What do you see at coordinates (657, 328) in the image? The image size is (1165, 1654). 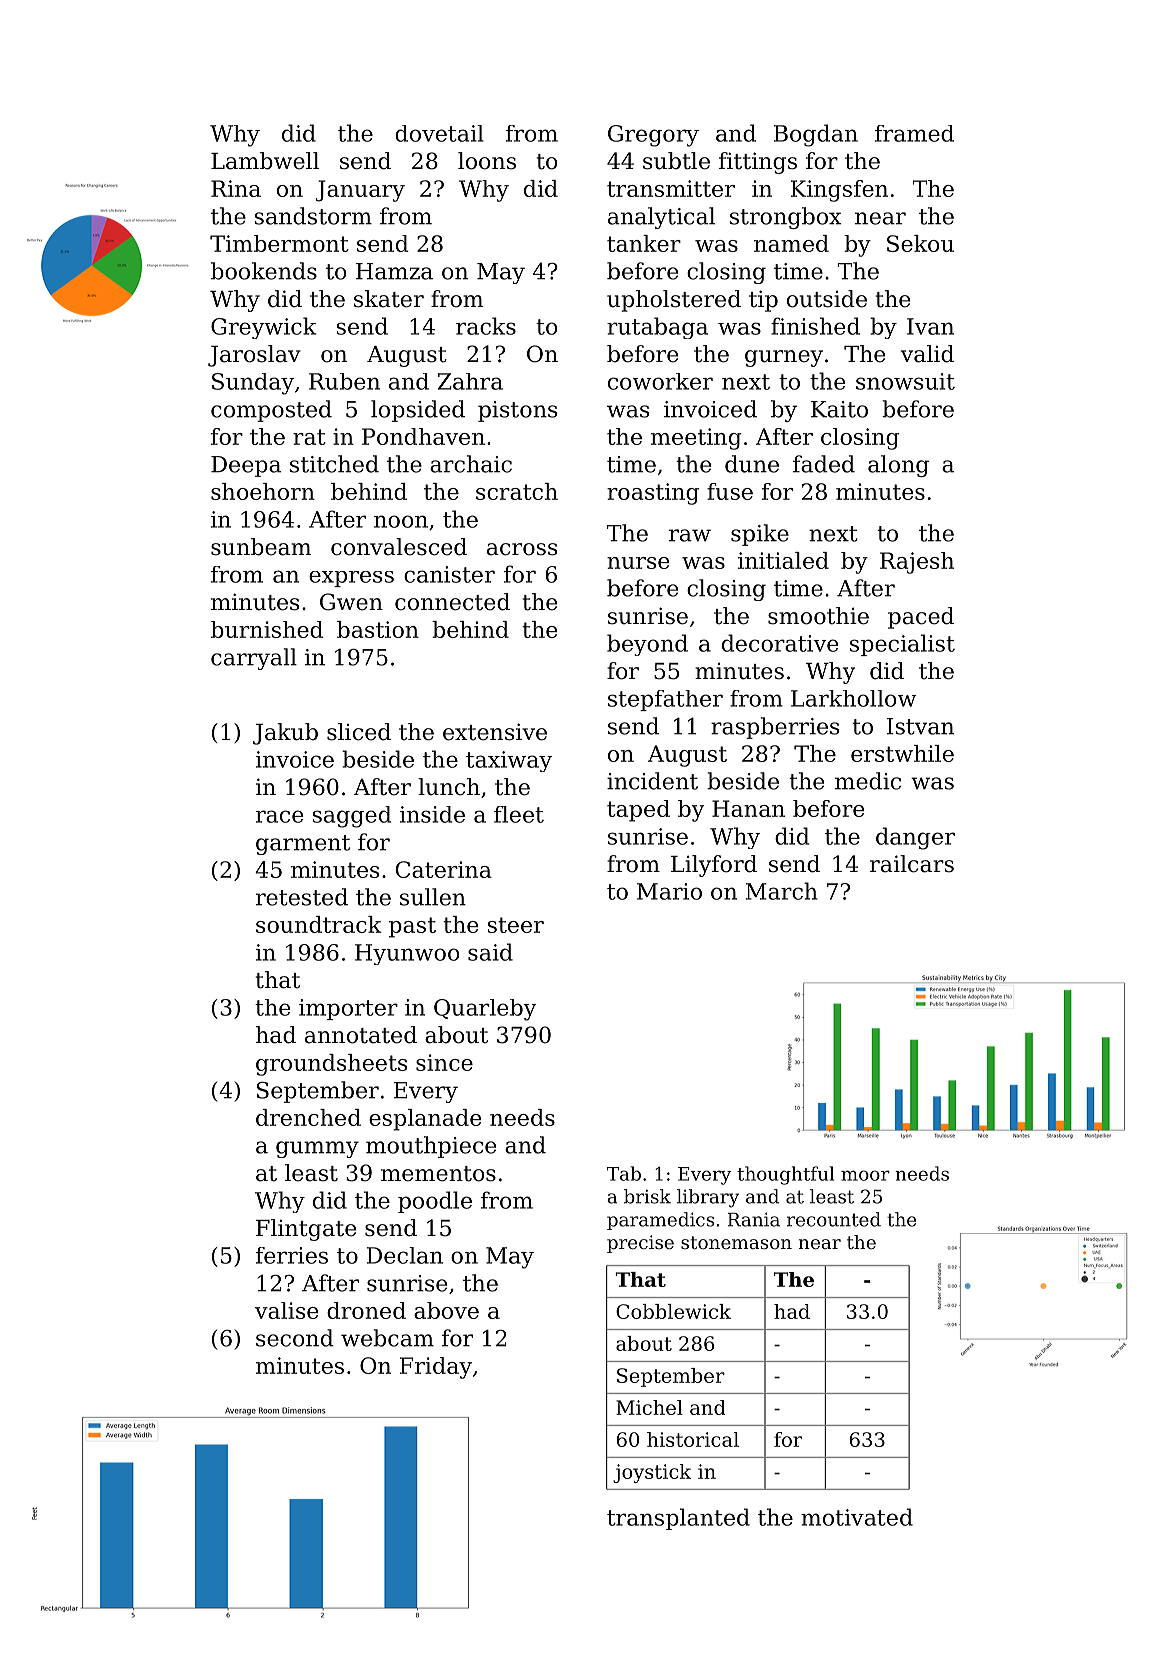 I see `rutabaga` at bounding box center [657, 328].
